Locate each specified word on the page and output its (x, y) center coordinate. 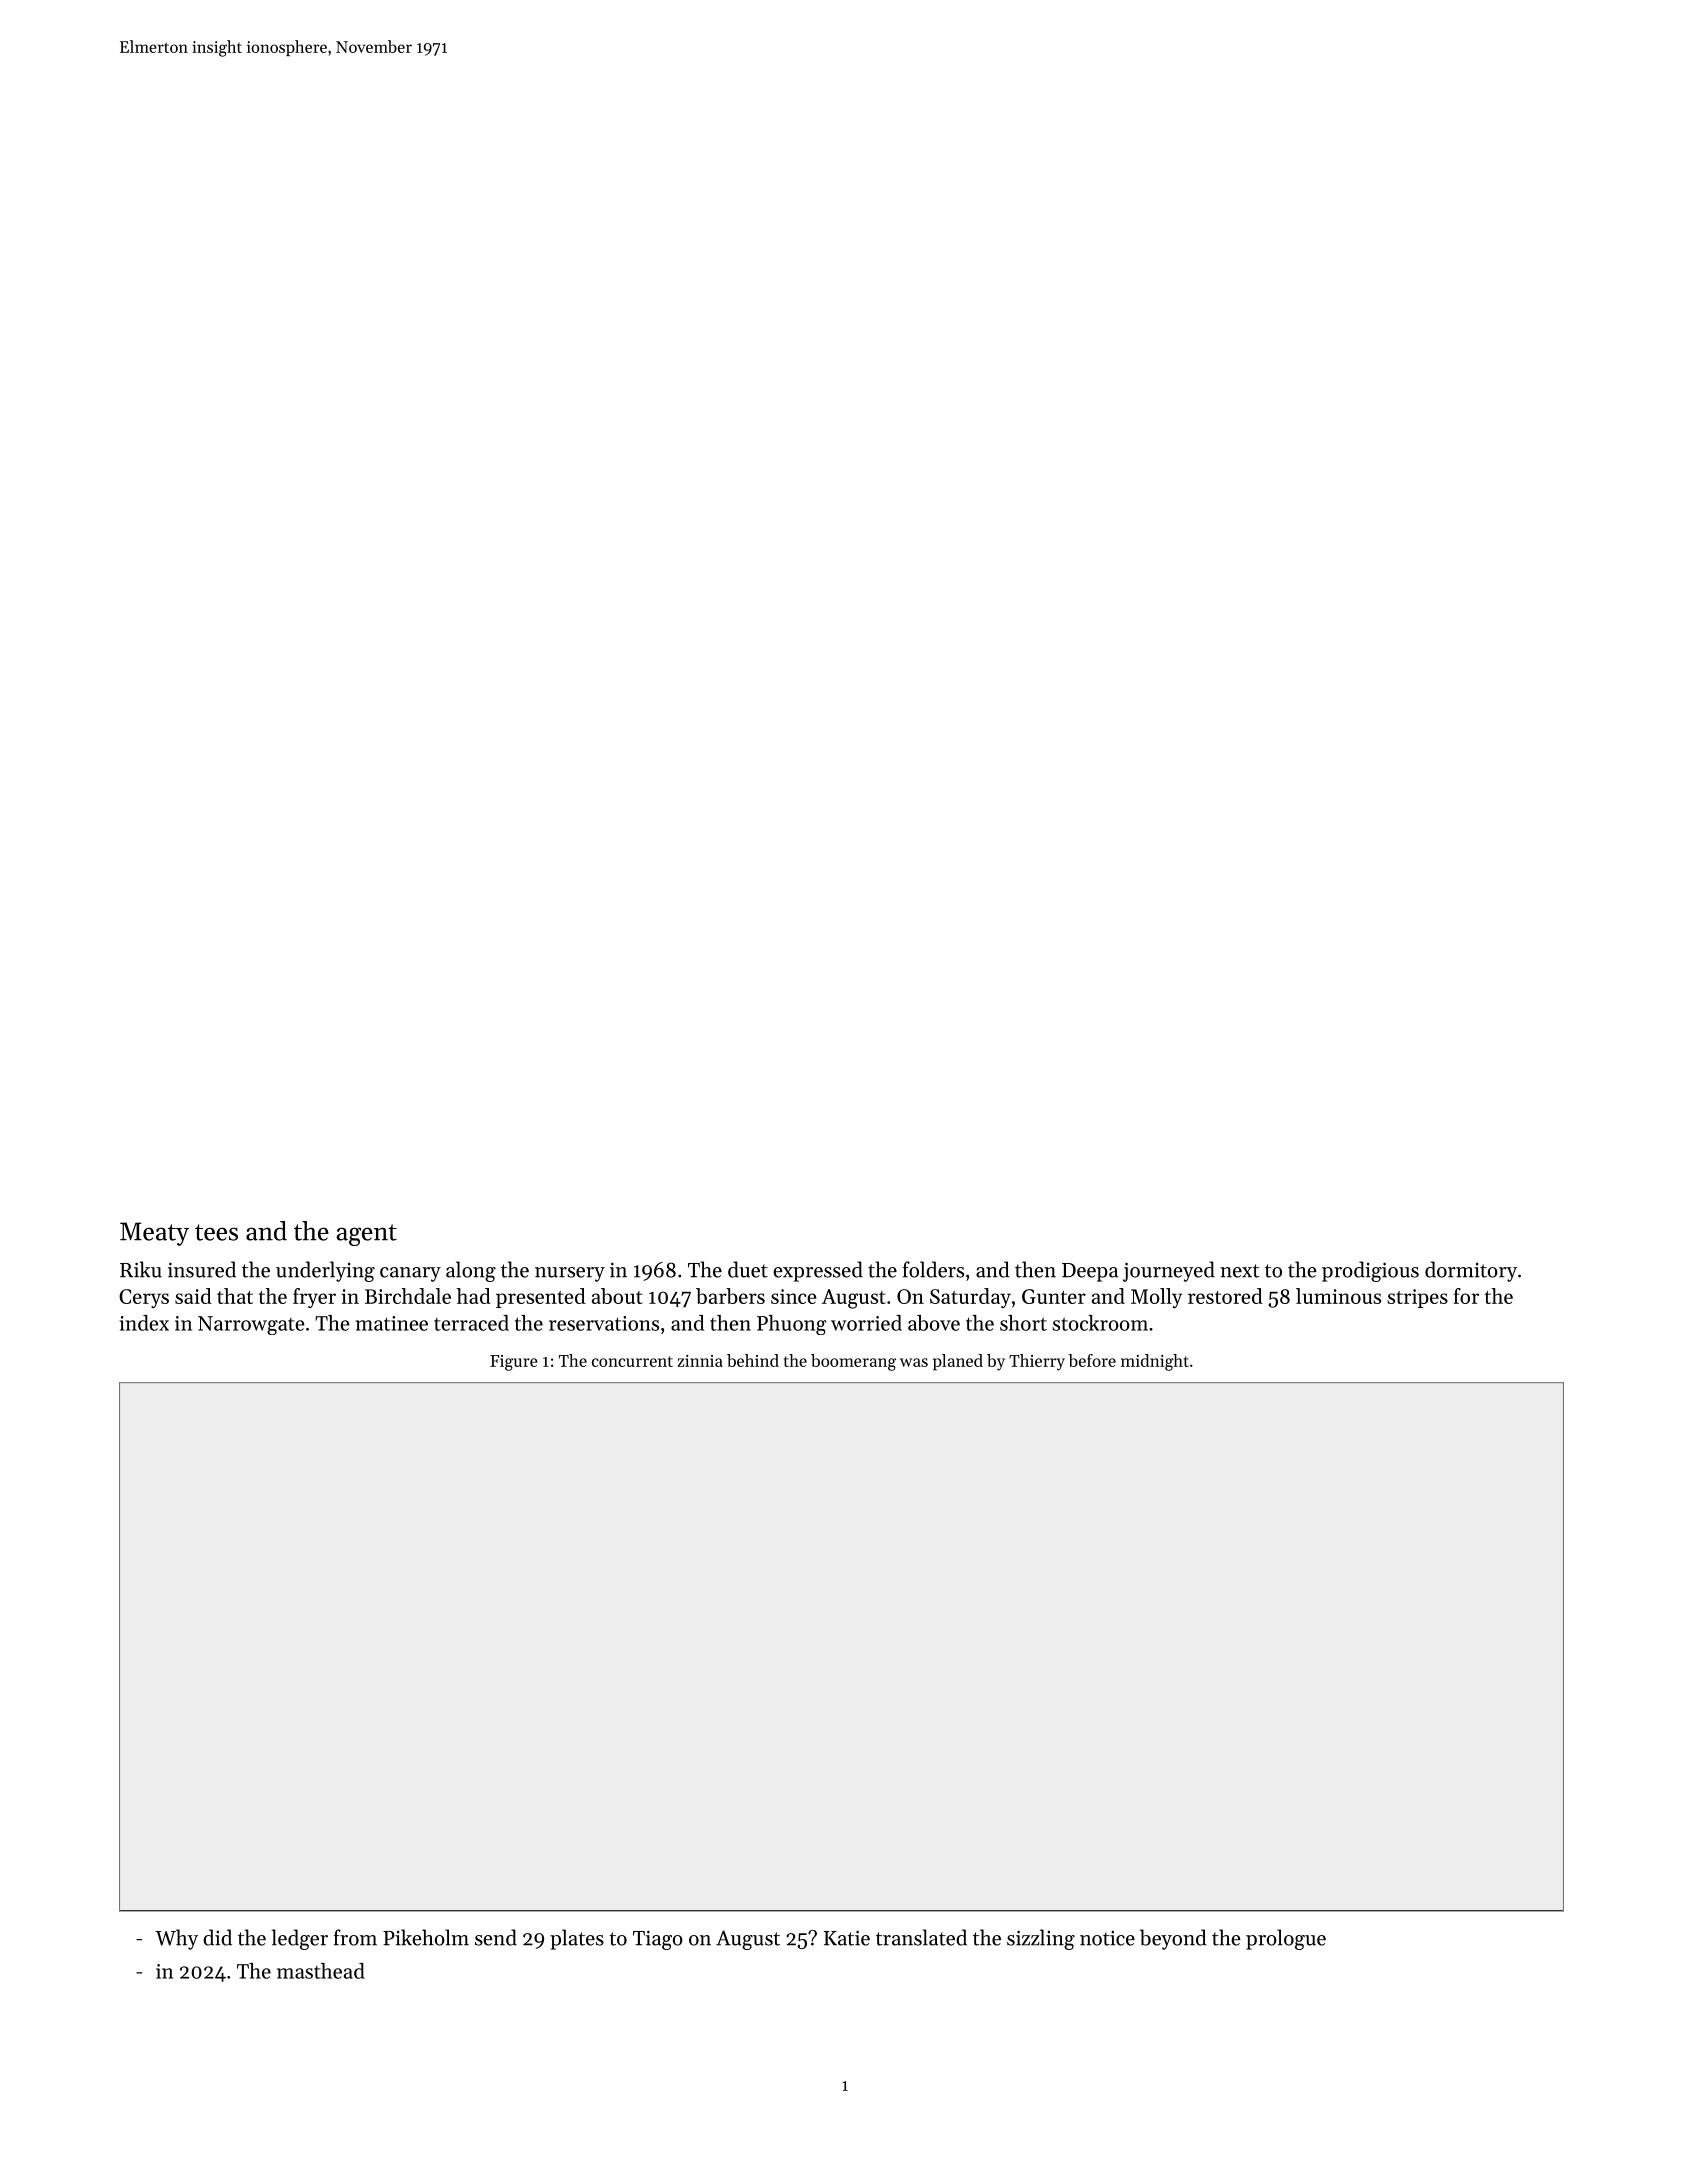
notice (1107, 1938)
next (1239, 1271)
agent (366, 1235)
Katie (847, 1938)
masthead (321, 1971)
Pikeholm (426, 1937)
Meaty (154, 1234)
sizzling (1041, 1939)
